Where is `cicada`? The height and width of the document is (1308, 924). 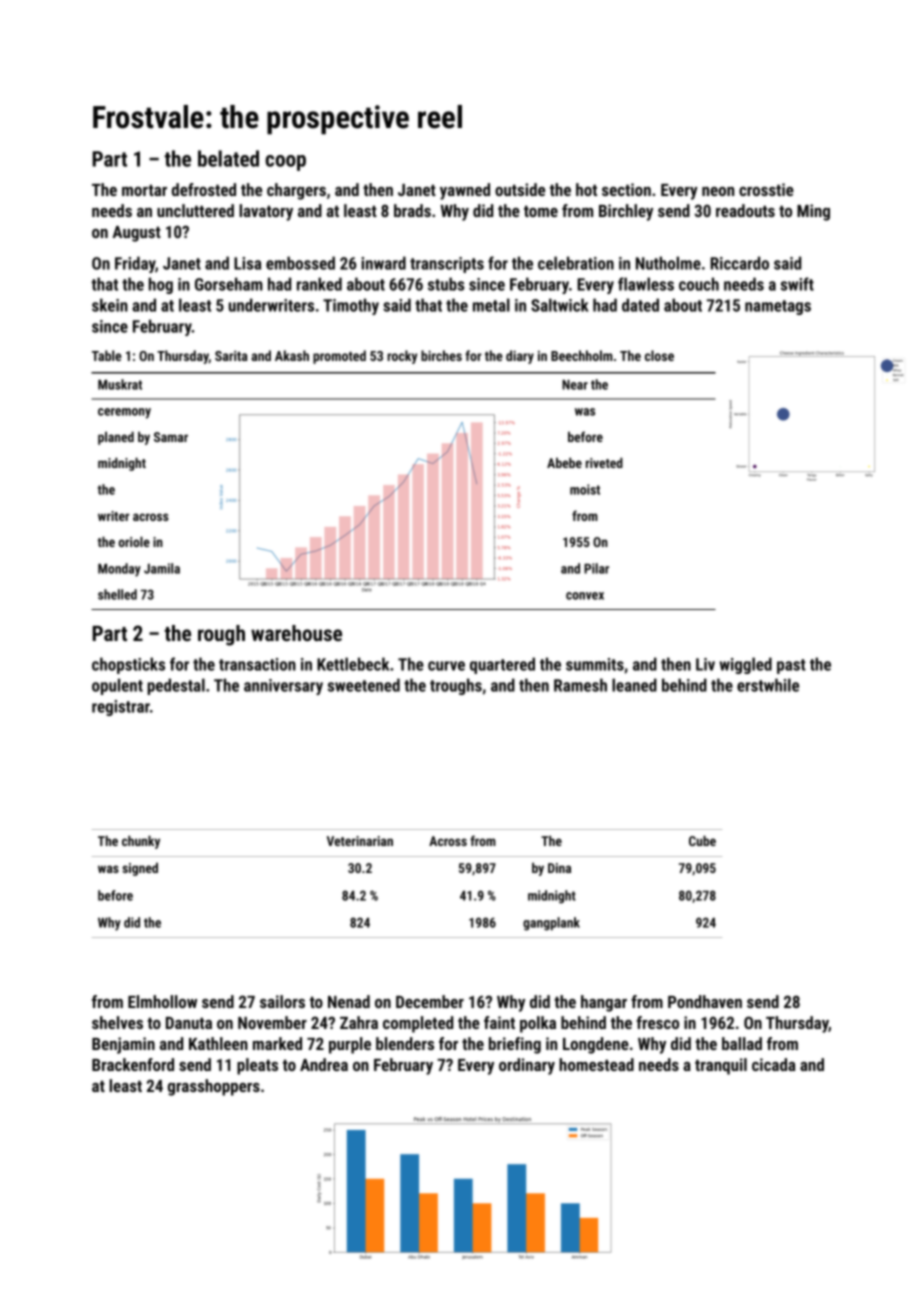 cicada is located at coordinates (774, 1064).
